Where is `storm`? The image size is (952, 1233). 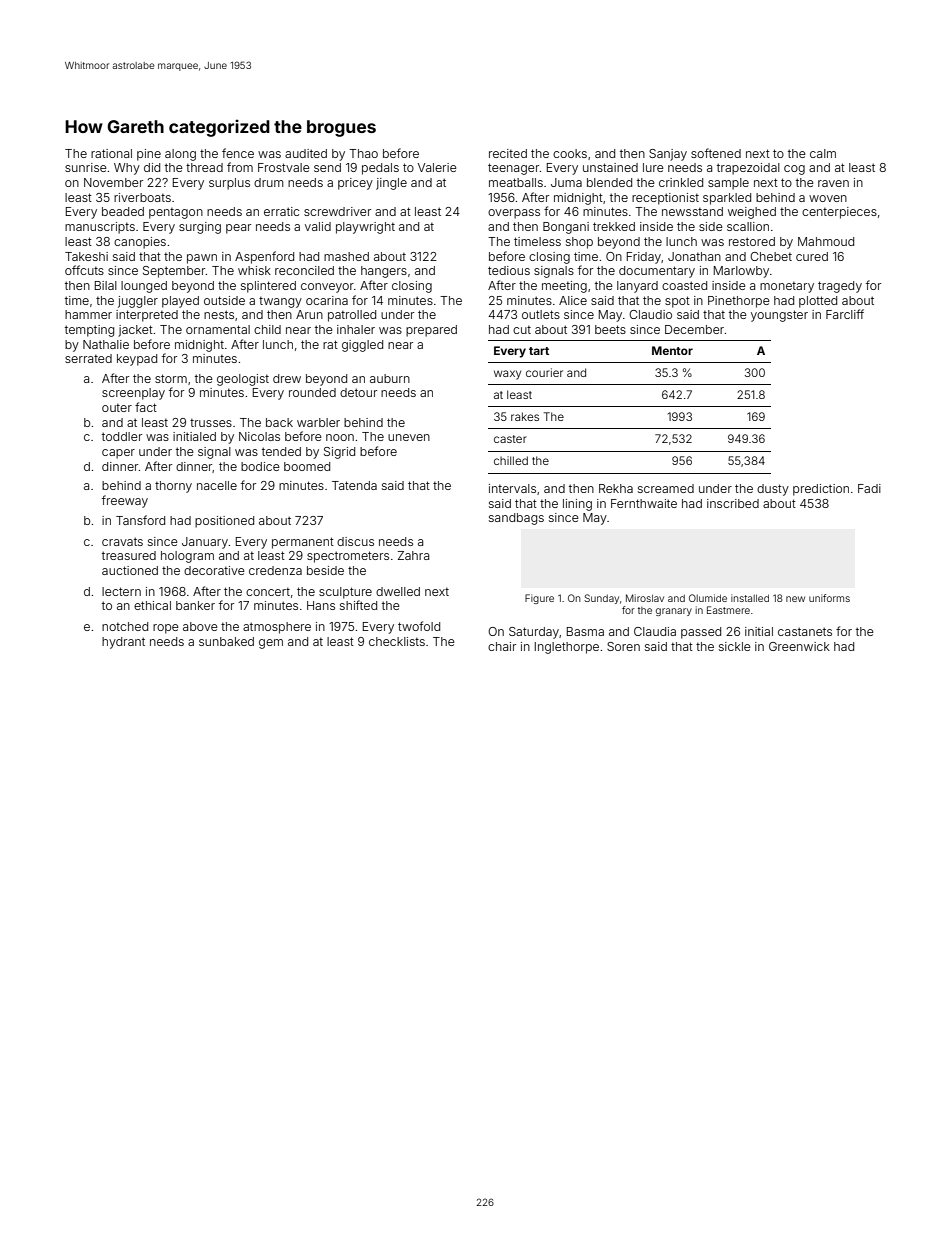
storm is located at coordinates (171, 378).
